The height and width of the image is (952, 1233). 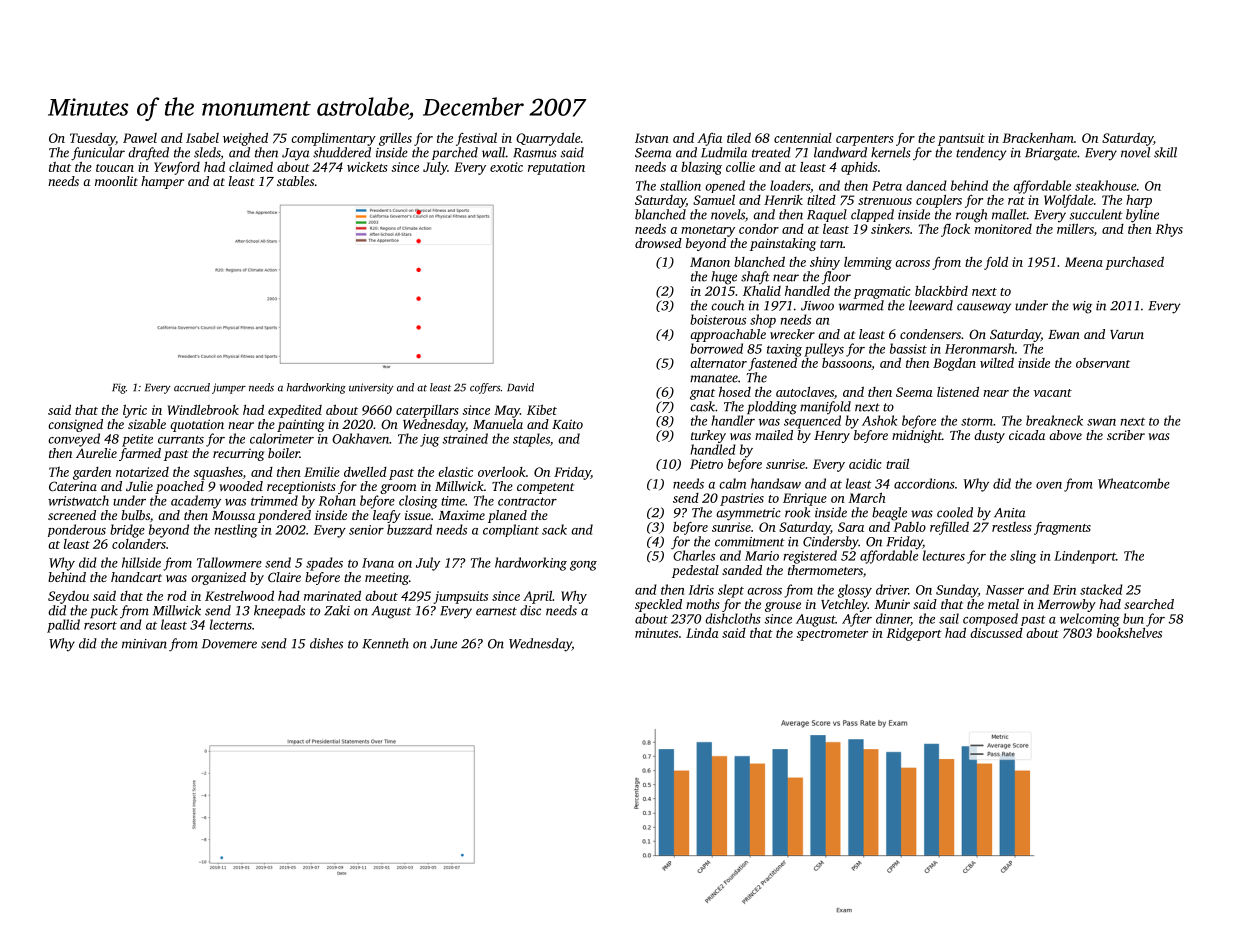 What do you see at coordinates (1133, 618) in the image?
I see `bun` at bounding box center [1133, 618].
